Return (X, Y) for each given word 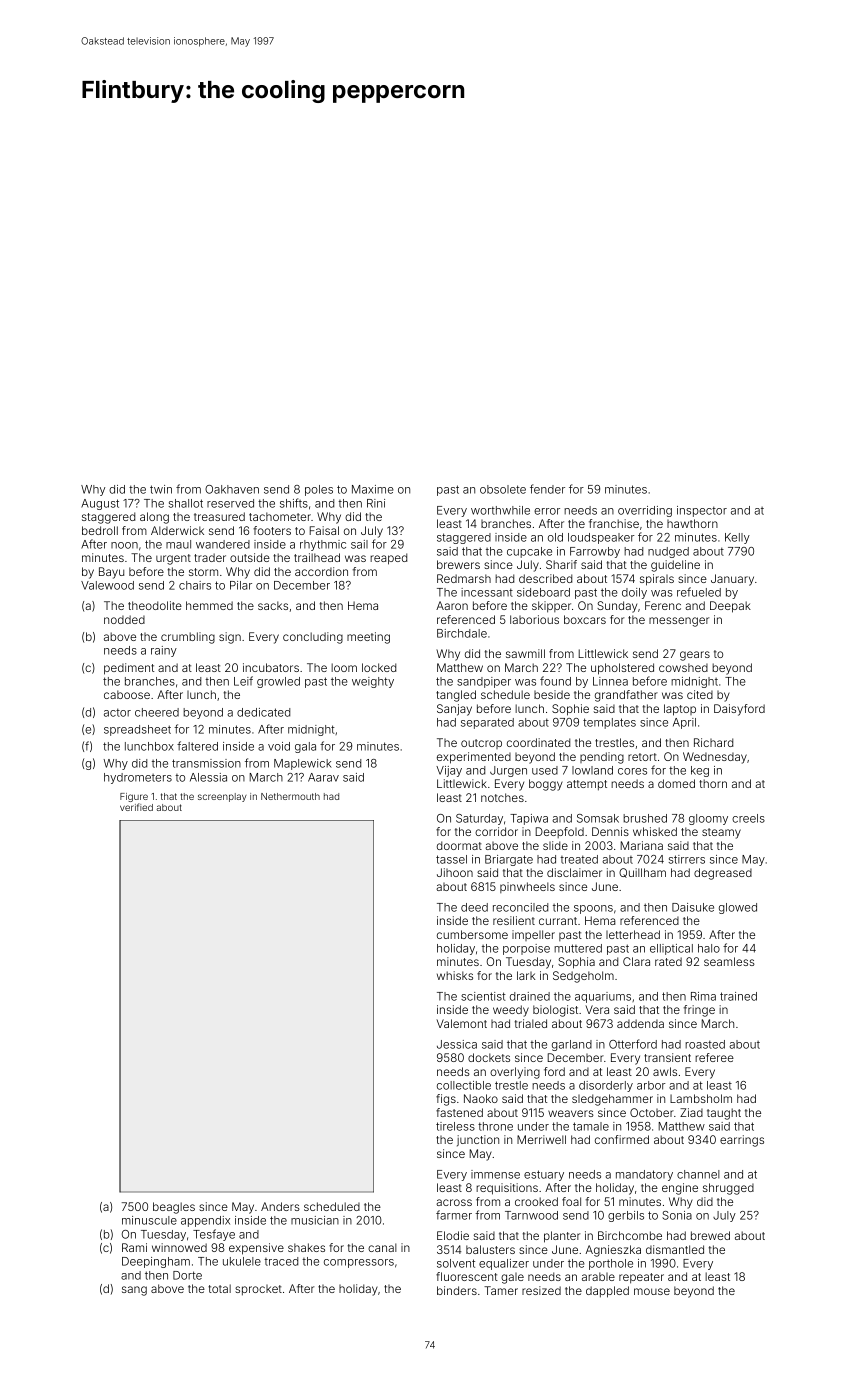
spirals (657, 580)
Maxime (373, 489)
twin (161, 489)
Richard (713, 742)
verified (136, 807)
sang (134, 1291)
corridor (496, 831)
